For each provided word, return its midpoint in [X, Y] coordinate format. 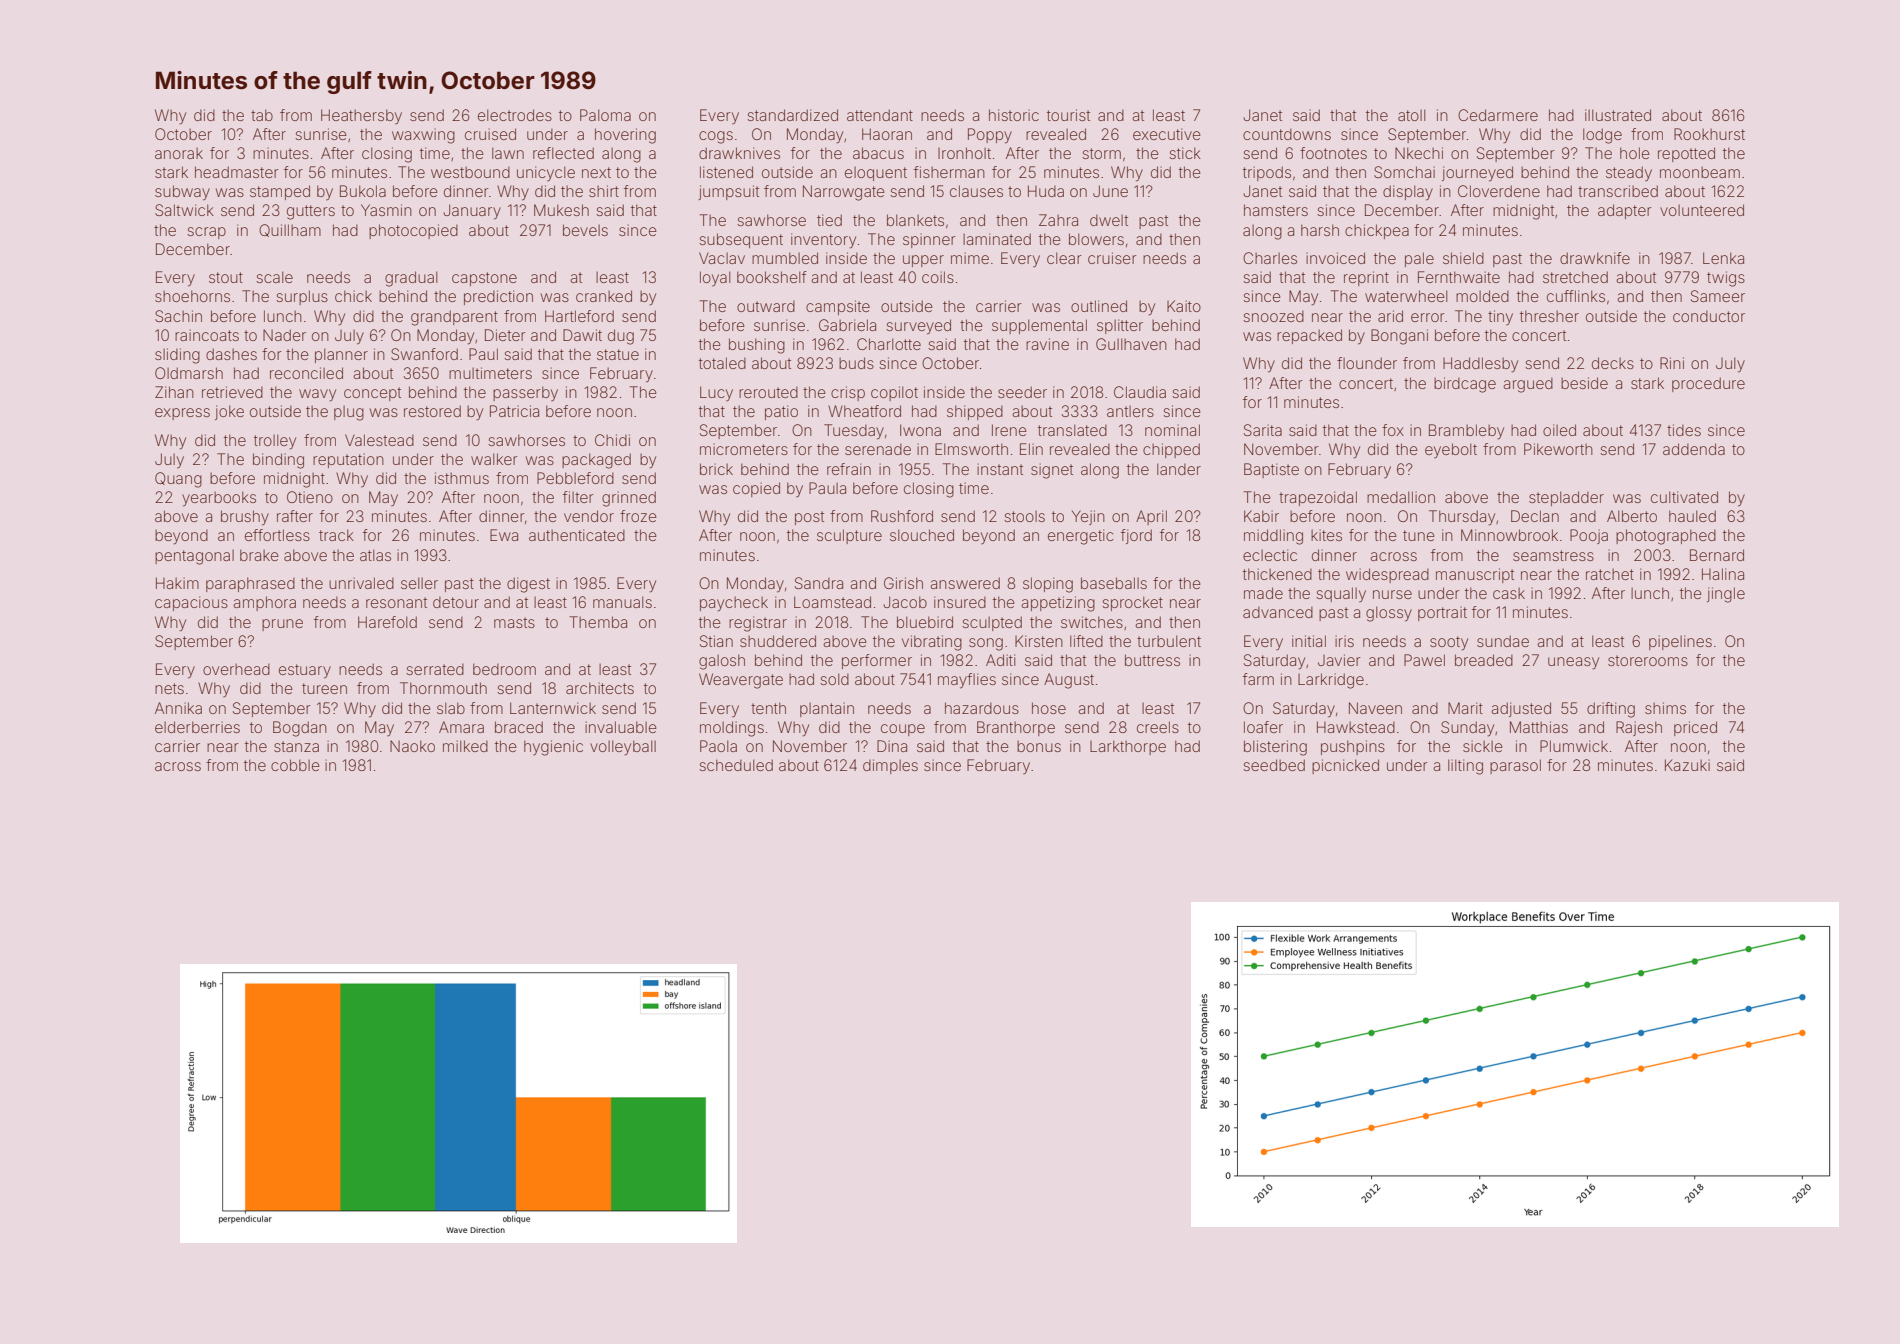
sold [834, 679]
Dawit [582, 335]
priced [1695, 728]
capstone [484, 279]
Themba [598, 622]
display [1408, 193]
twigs [1726, 279]
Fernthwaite [1459, 277]
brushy [245, 518]
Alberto [1632, 516]
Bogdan [300, 729]
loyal [715, 278]
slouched [922, 535]
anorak [179, 153]
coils [938, 277]
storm [1101, 153]
